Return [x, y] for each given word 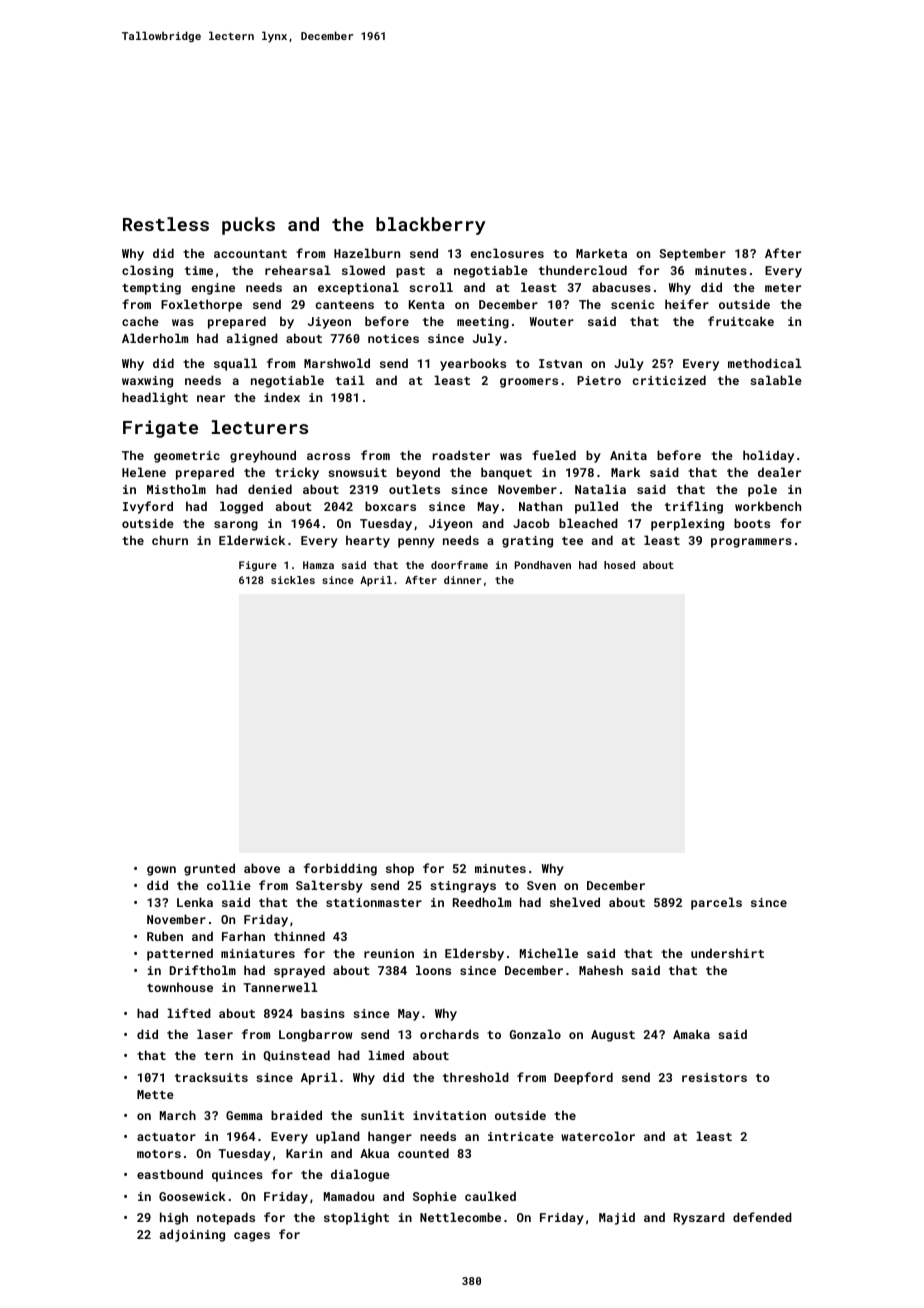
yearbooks [473, 364]
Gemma [244, 1115]
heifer [687, 304]
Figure [258, 566]
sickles [293, 580]
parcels [716, 903]
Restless [166, 224]
